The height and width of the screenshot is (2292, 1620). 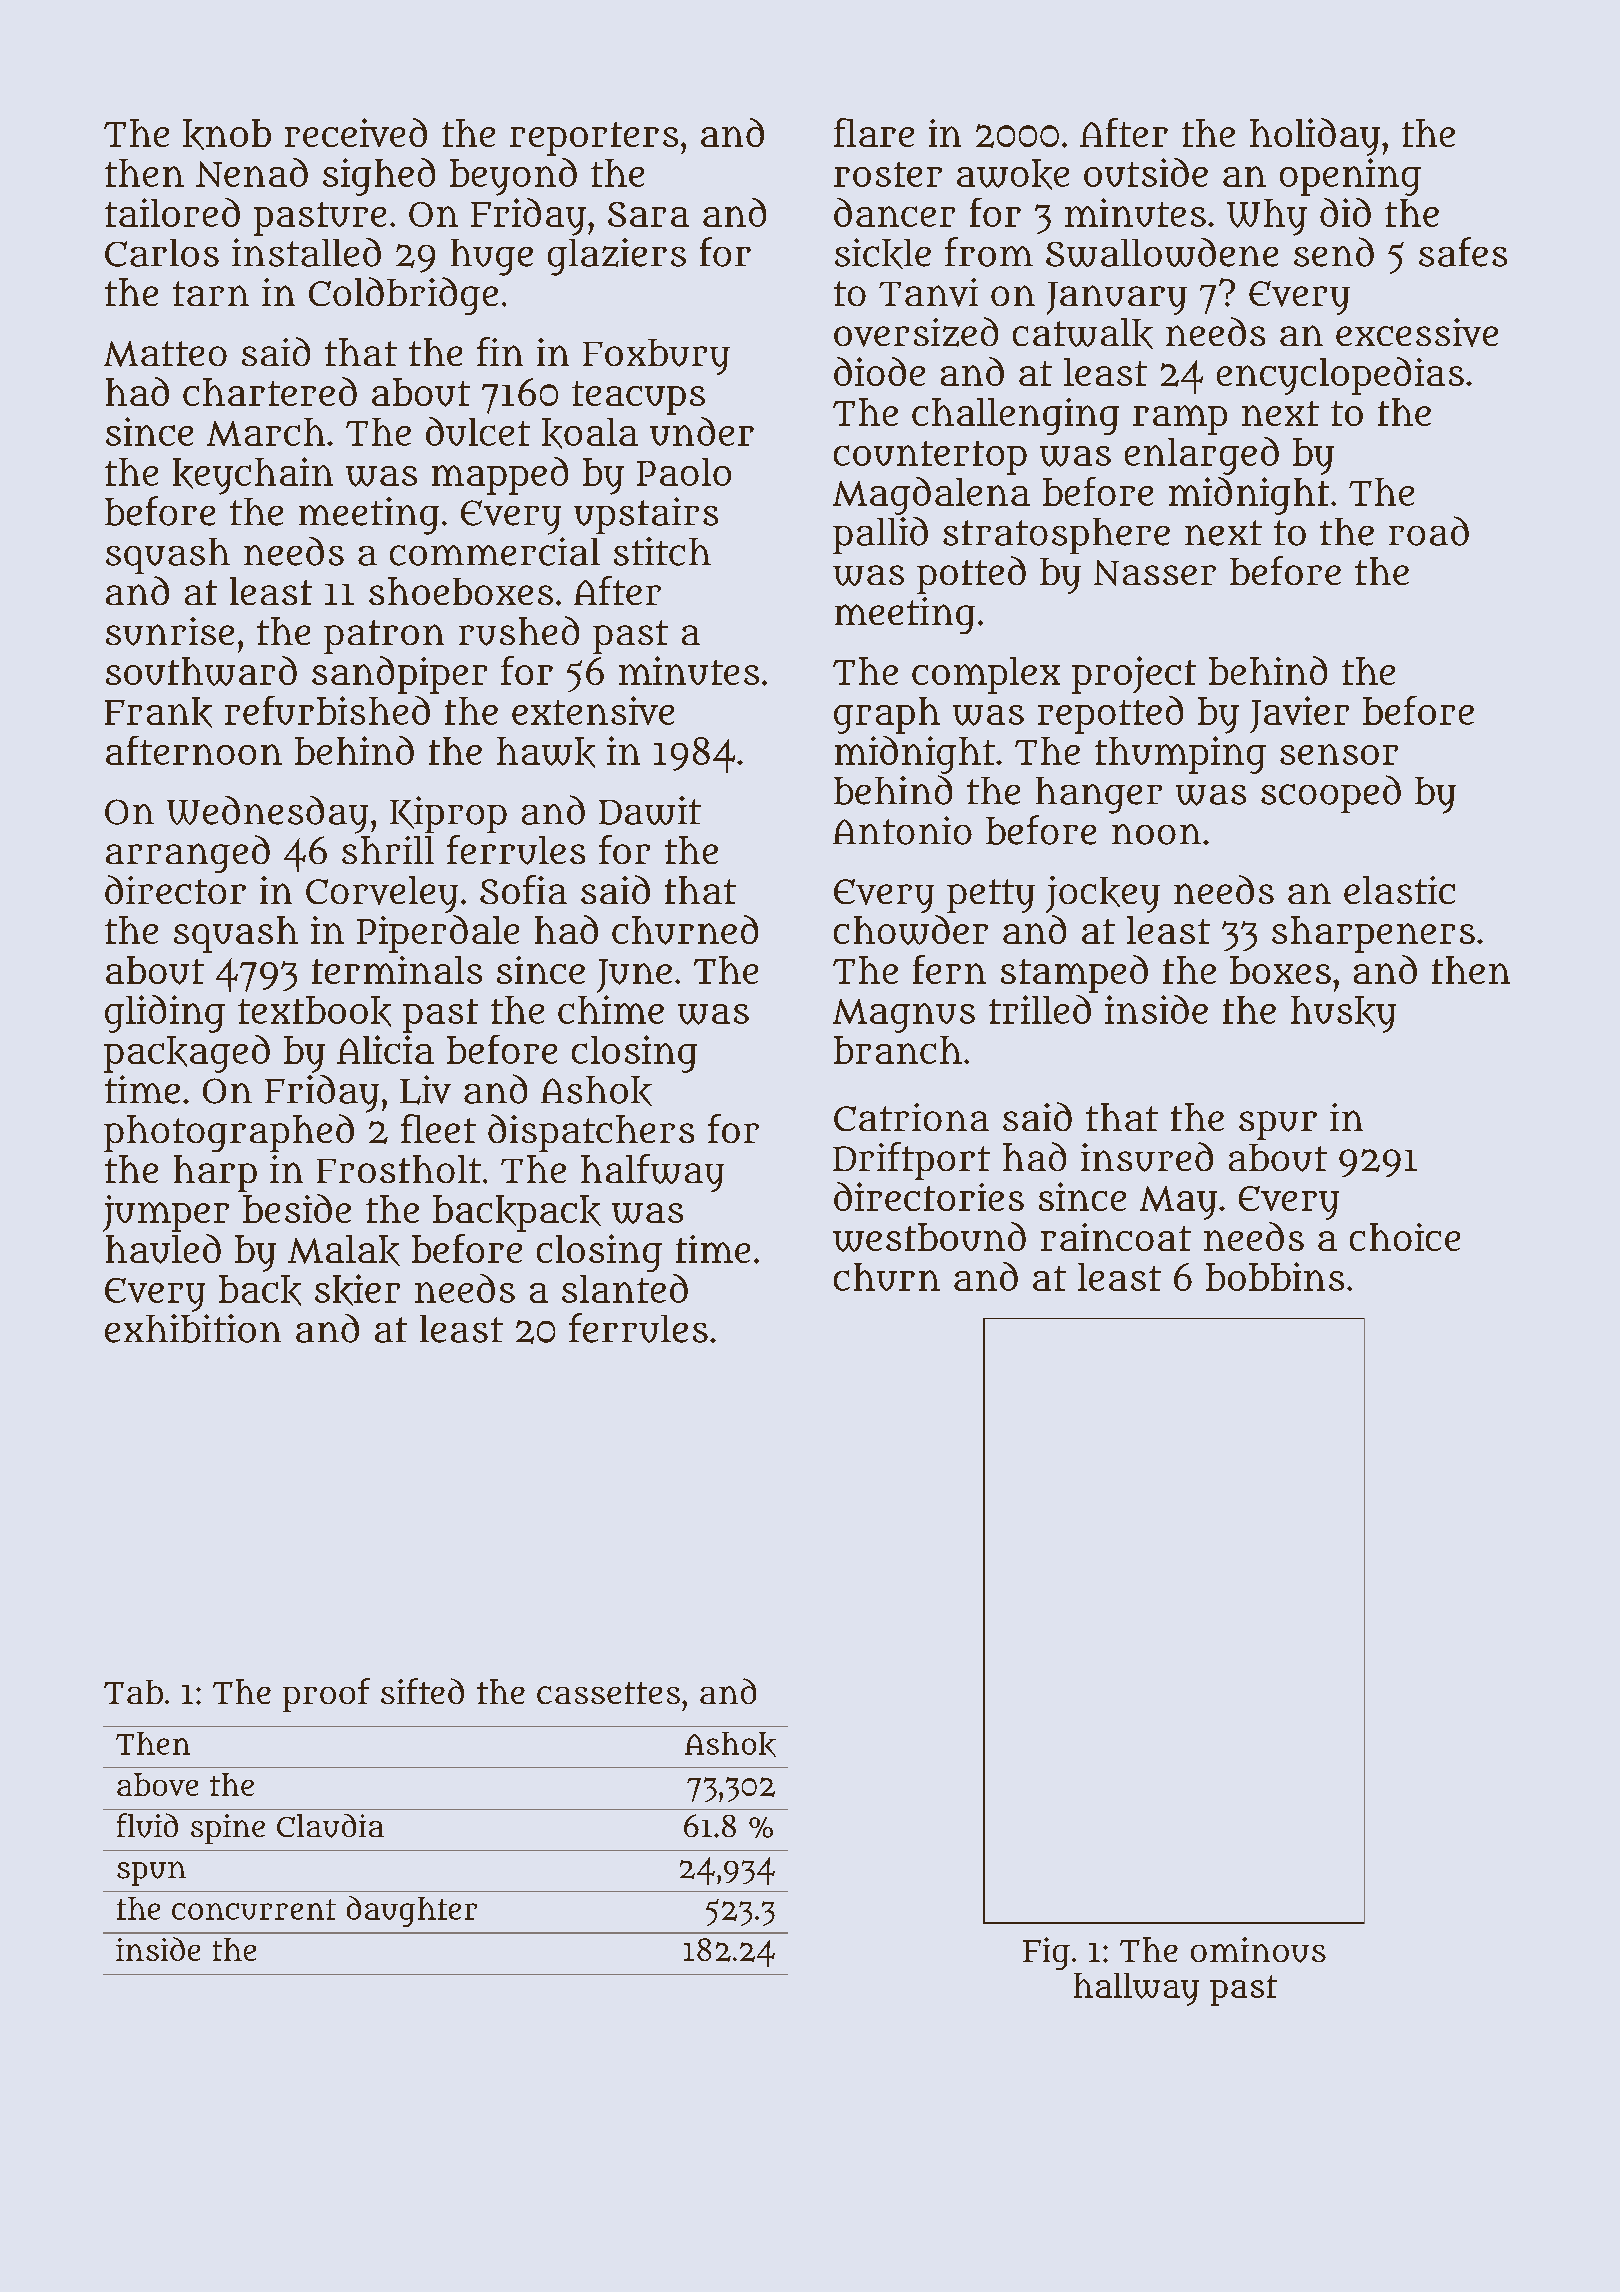 I want to click on petty, so click(x=991, y=896).
